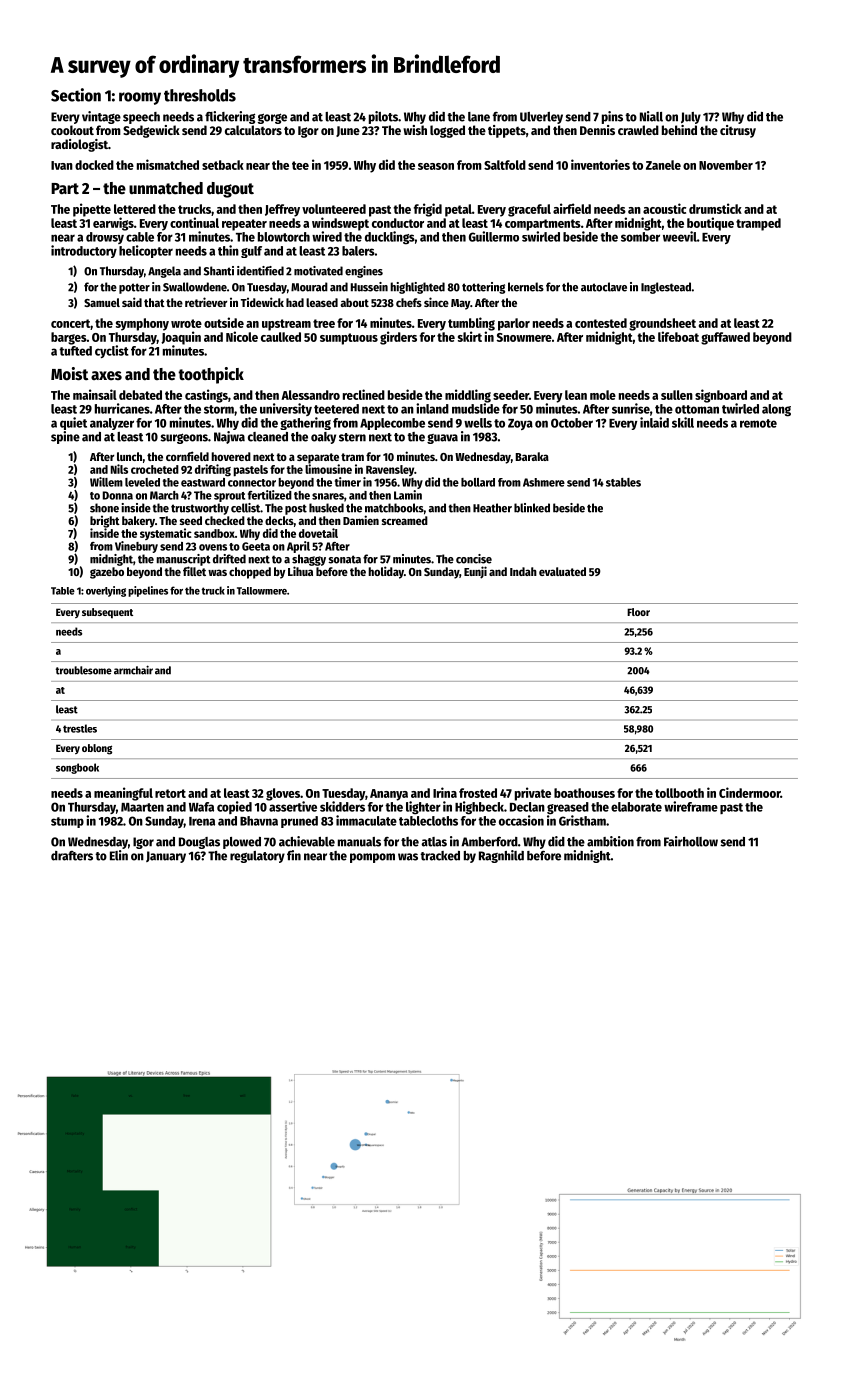 The width and height of the screenshot is (849, 1400). What do you see at coordinates (75, 351) in the screenshot?
I see `tufted` at bounding box center [75, 351].
